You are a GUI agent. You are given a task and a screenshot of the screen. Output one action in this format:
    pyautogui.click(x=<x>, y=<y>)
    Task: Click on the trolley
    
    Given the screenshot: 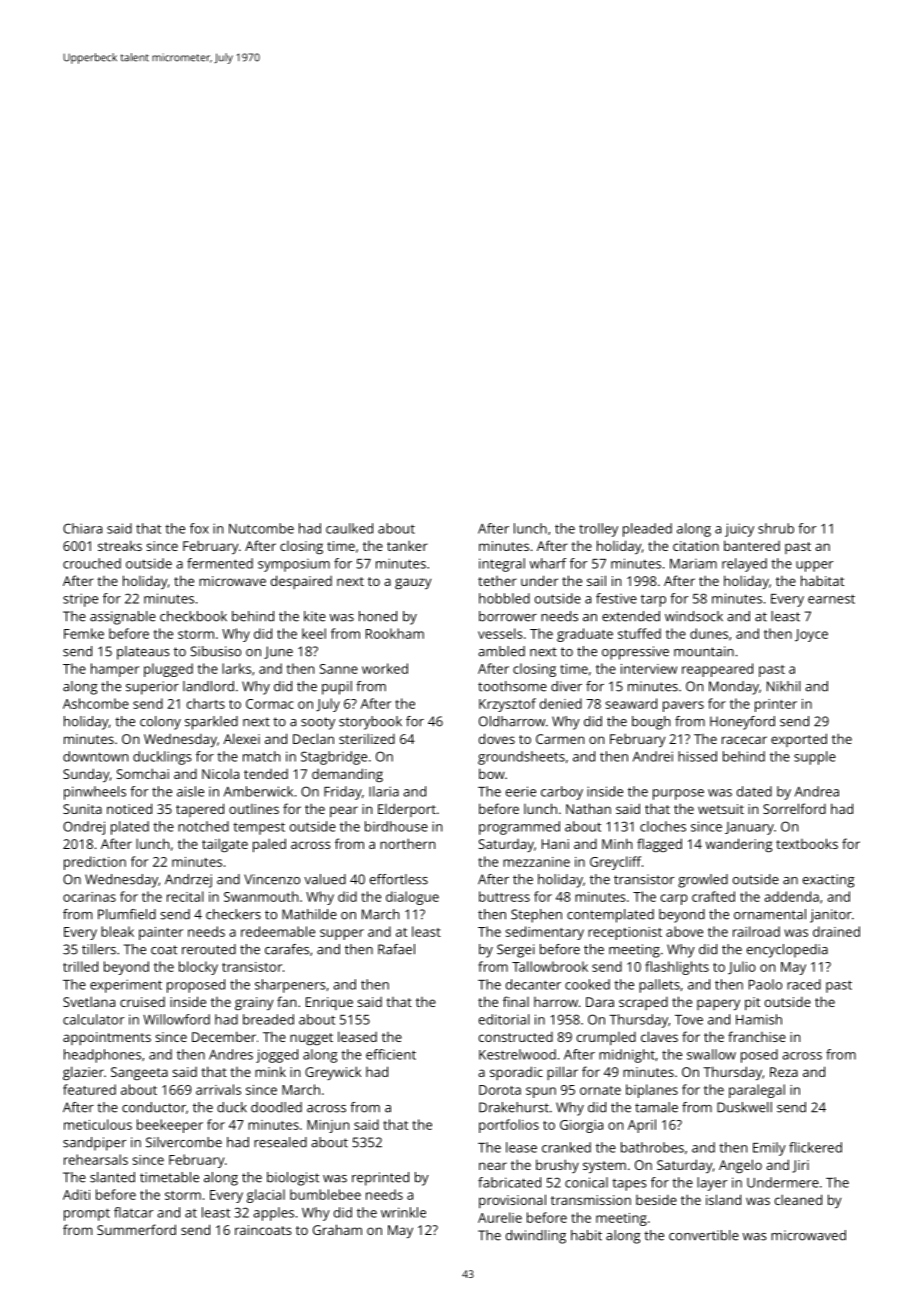 What is the action you would take?
    pyautogui.click(x=598, y=530)
